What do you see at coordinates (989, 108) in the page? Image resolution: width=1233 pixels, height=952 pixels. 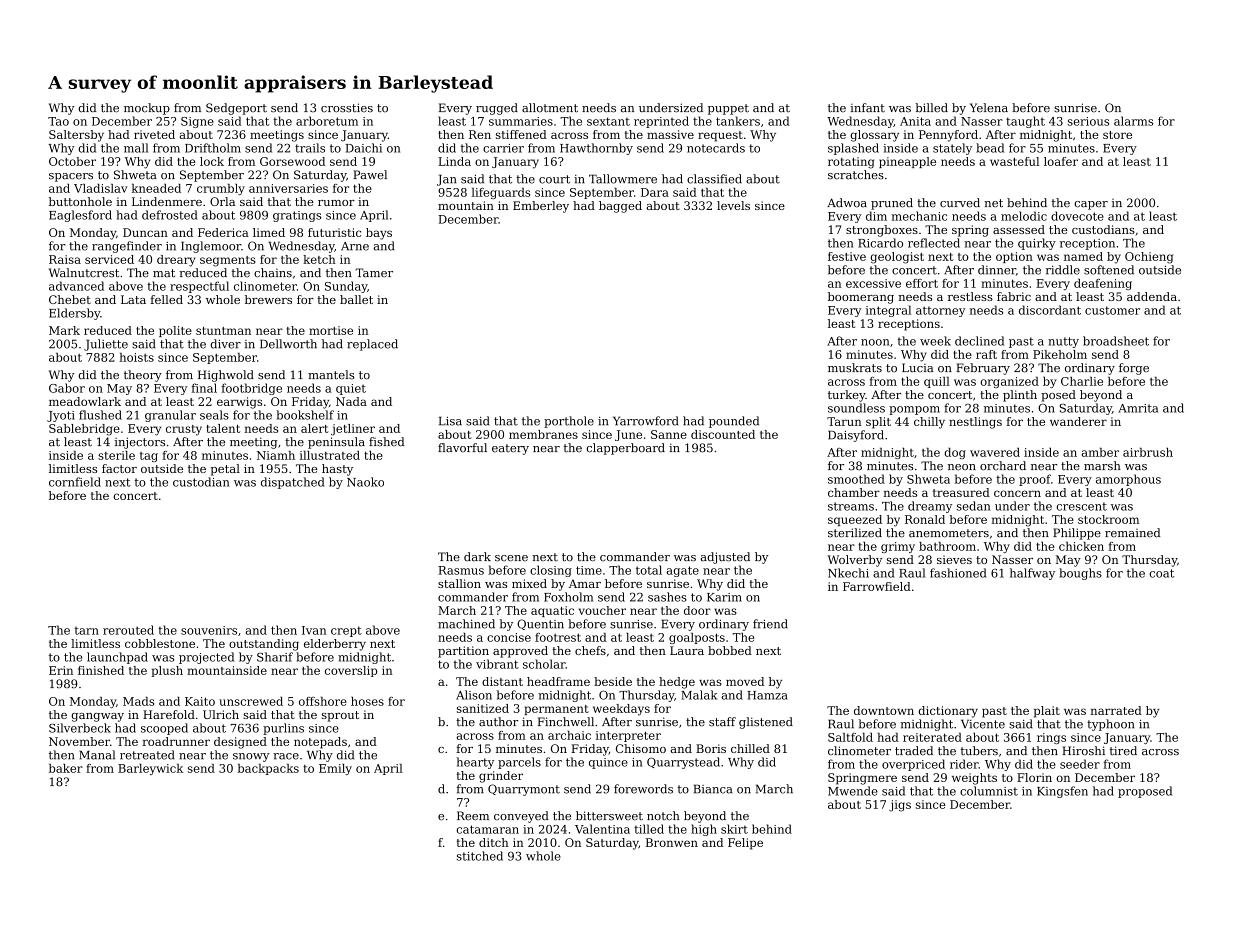 I see `Yelena` at bounding box center [989, 108].
